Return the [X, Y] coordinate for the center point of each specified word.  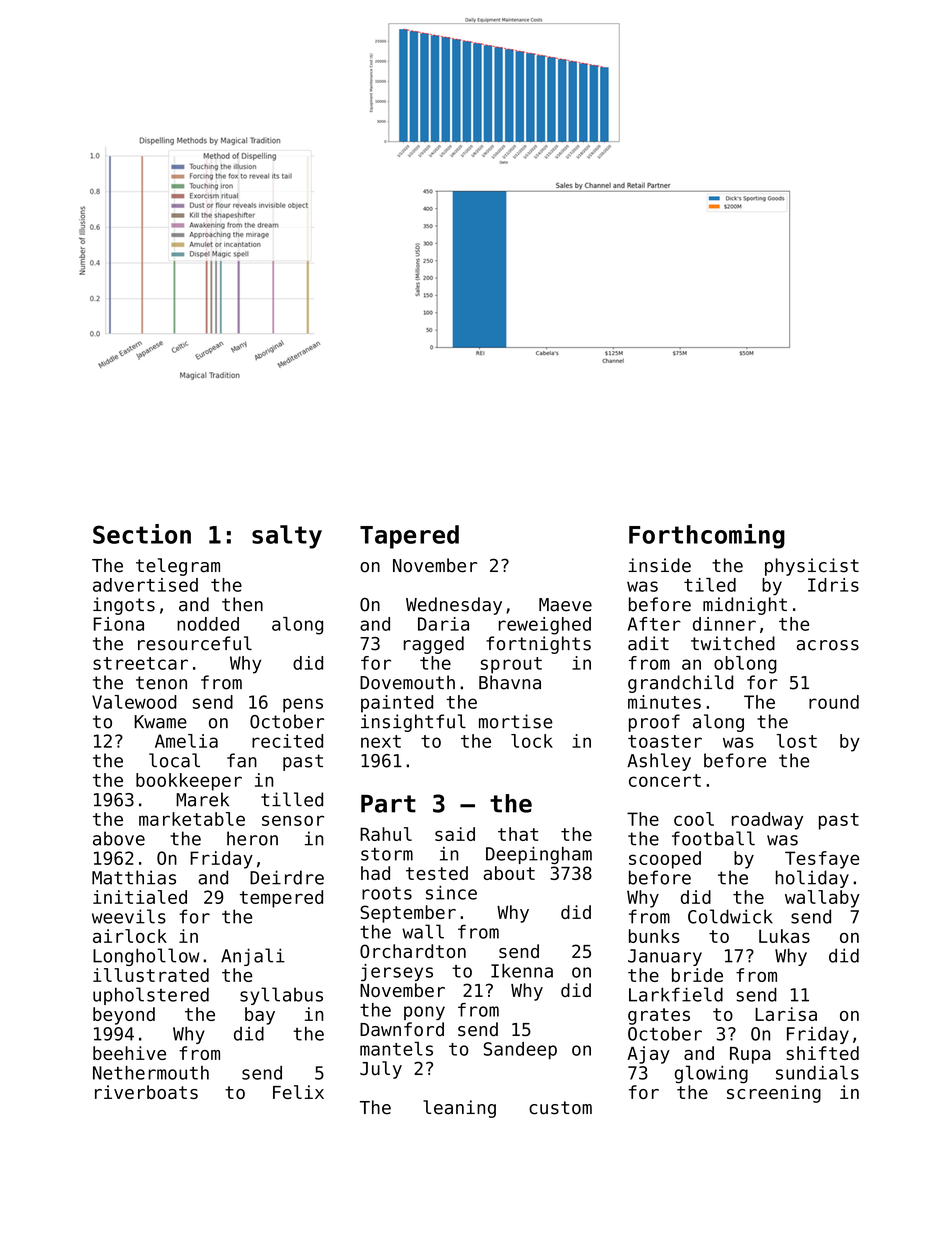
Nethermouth [151, 1073]
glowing [711, 1074]
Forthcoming [707, 536]
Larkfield [676, 994]
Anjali [253, 957]
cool [694, 819]
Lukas [784, 936]
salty [287, 537]
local [174, 760]
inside [659, 565]
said [455, 834]
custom [560, 1108]
